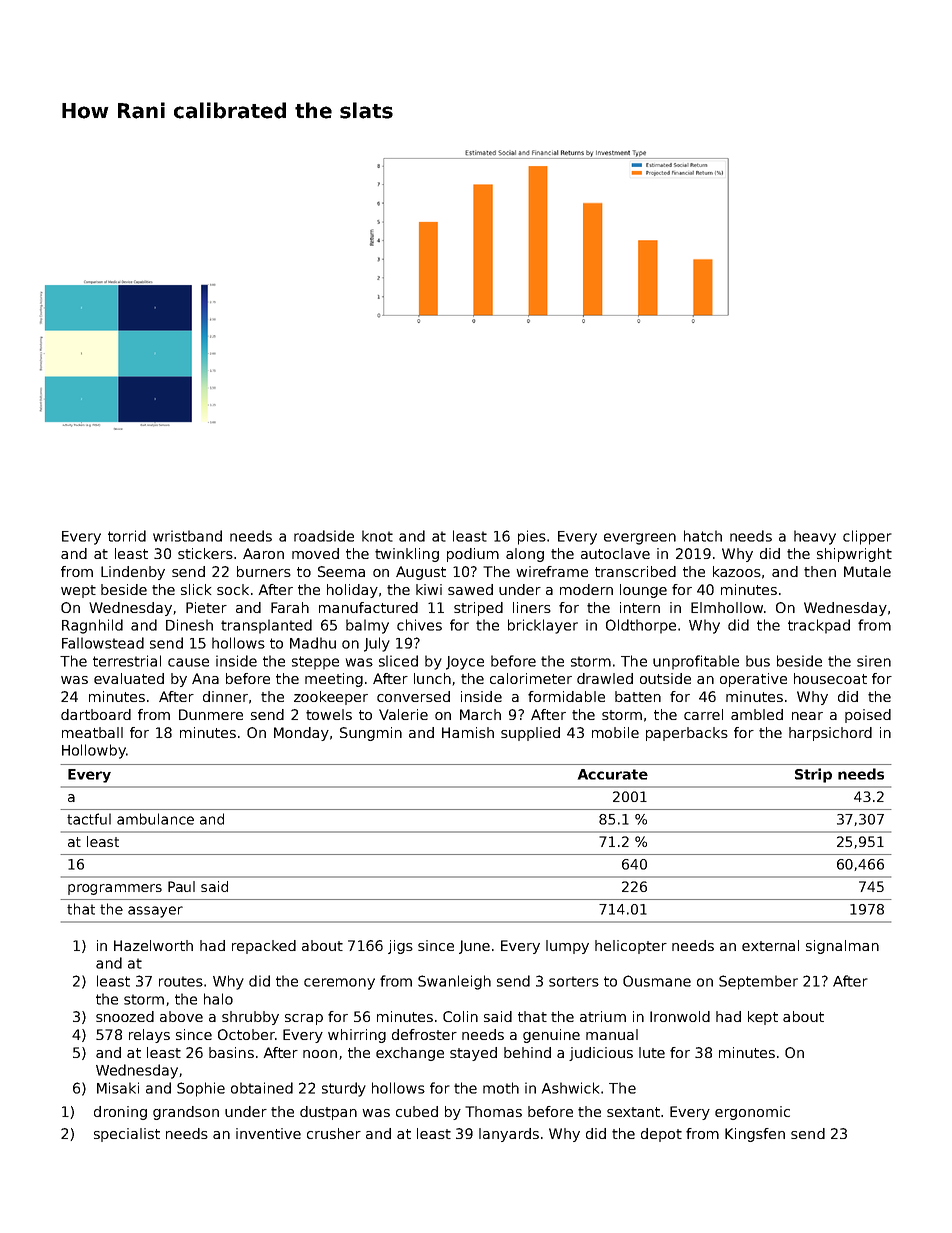  What do you see at coordinates (115, 889) in the screenshot?
I see `programmers` at bounding box center [115, 889].
